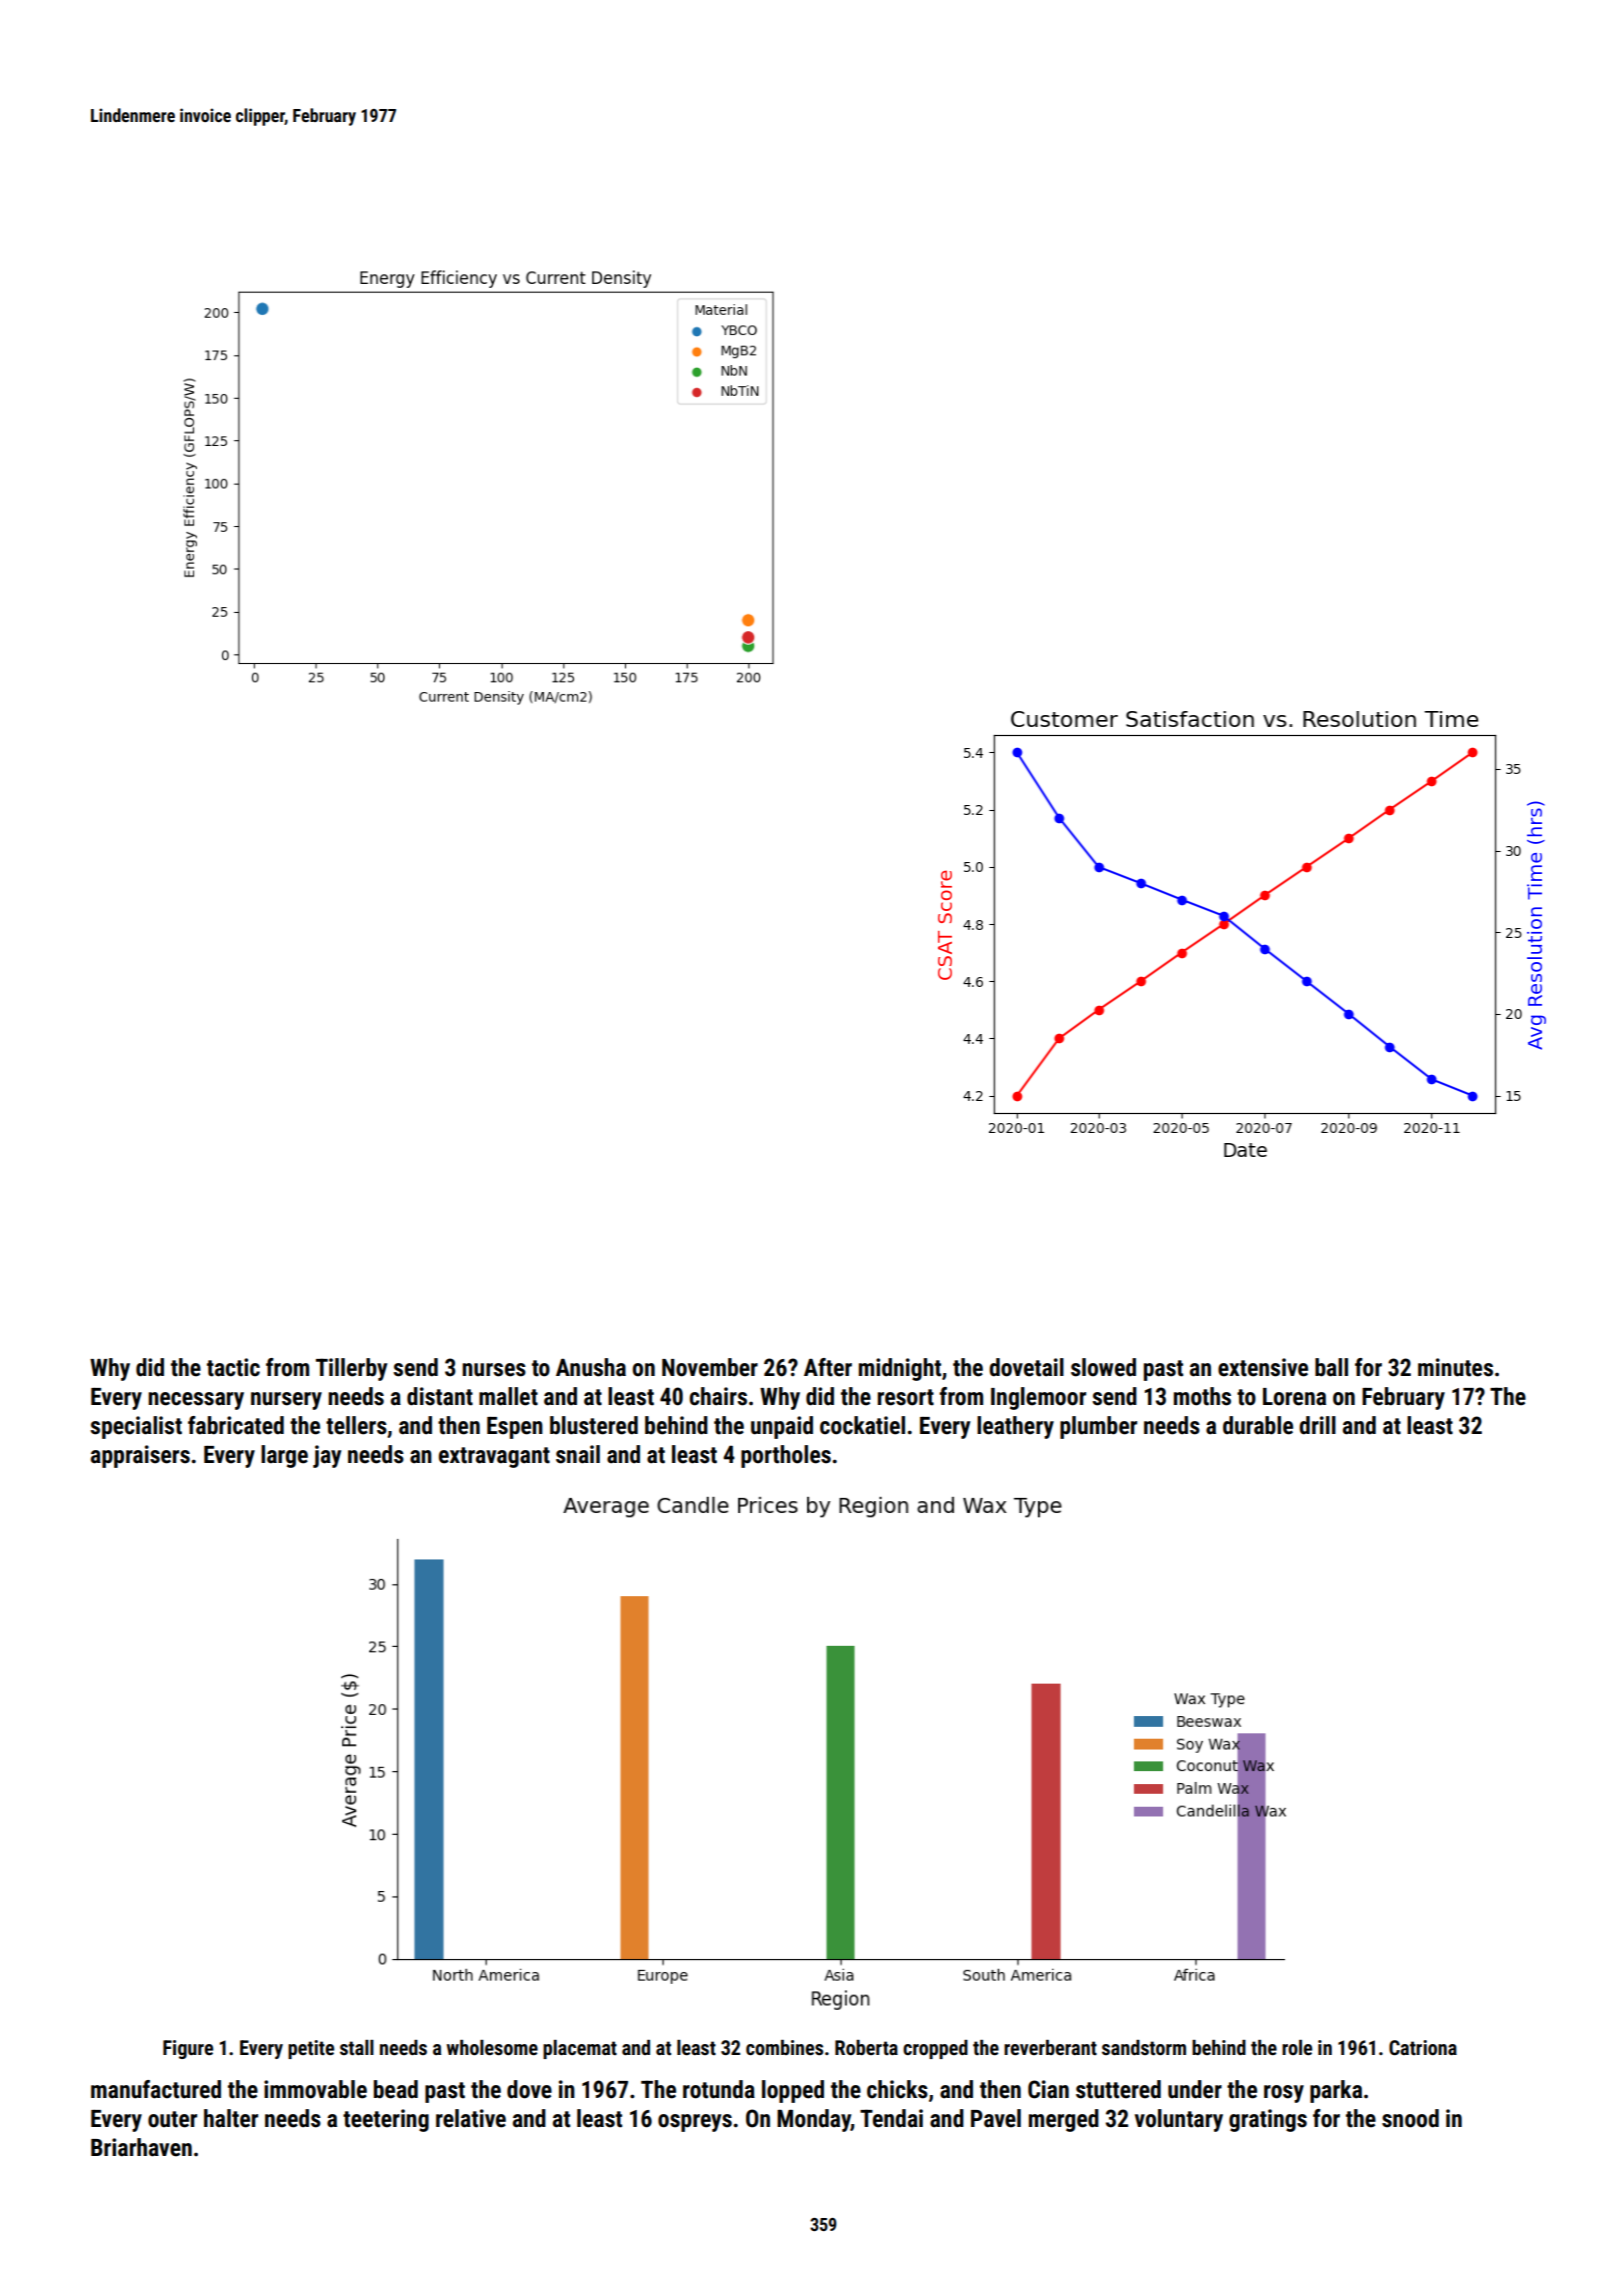  What do you see at coordinates (284, 1456) in the page?
I see `large` at bounding box center [284, 1456].
